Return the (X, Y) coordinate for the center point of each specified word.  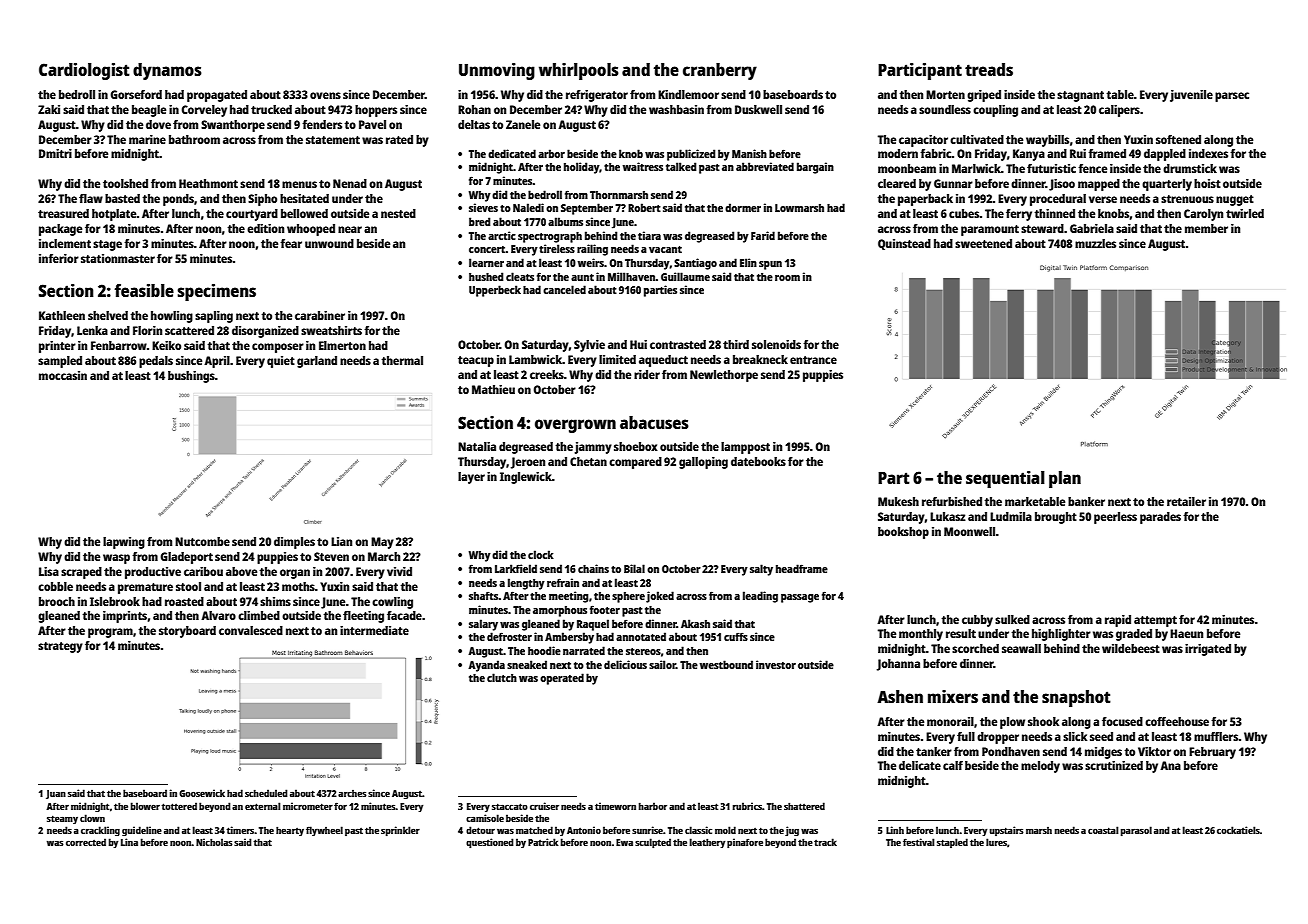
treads (989, 69)
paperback (925, 200)
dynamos (167, 71)
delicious (625, 664)
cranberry (720, 71)
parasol (1136, 831)
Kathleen (62, 315)
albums (565, 221)
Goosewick (202, 793)
